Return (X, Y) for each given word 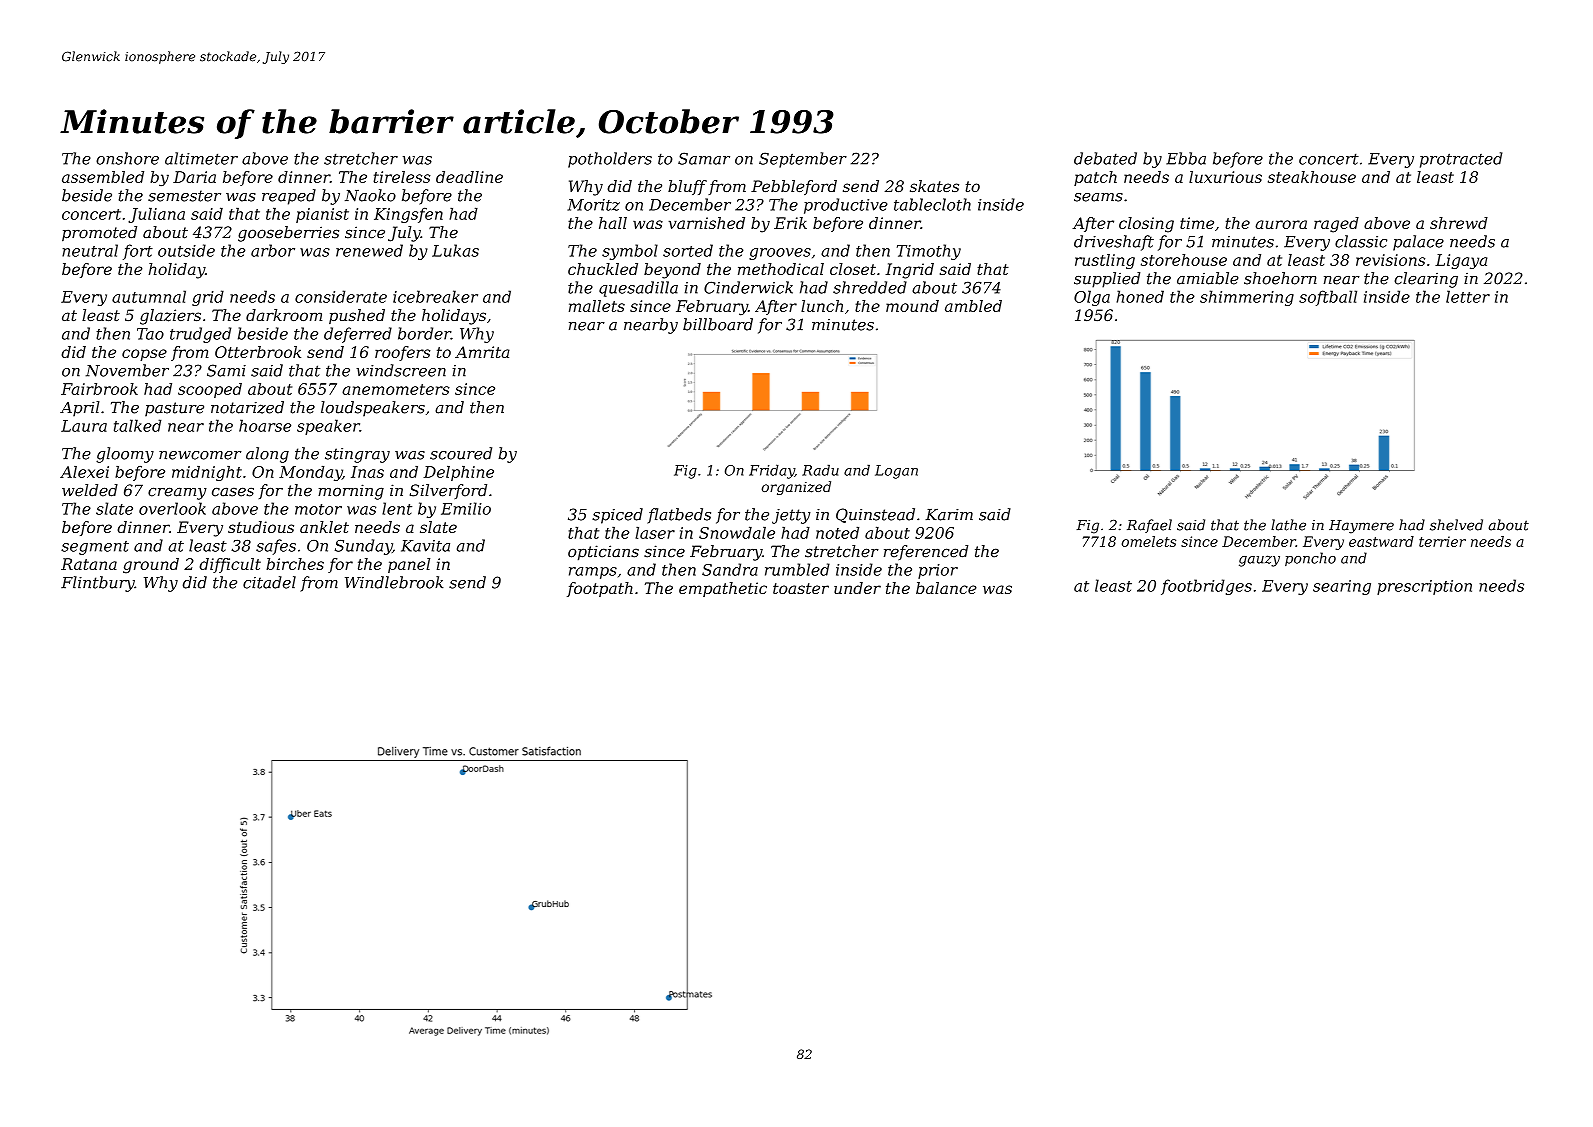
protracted (1461, 160)
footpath (600, 589)
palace (1418, 243)
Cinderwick (748, 287)
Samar (704, 158)
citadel (269, 582)
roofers (402, 353)
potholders (610, 160)
